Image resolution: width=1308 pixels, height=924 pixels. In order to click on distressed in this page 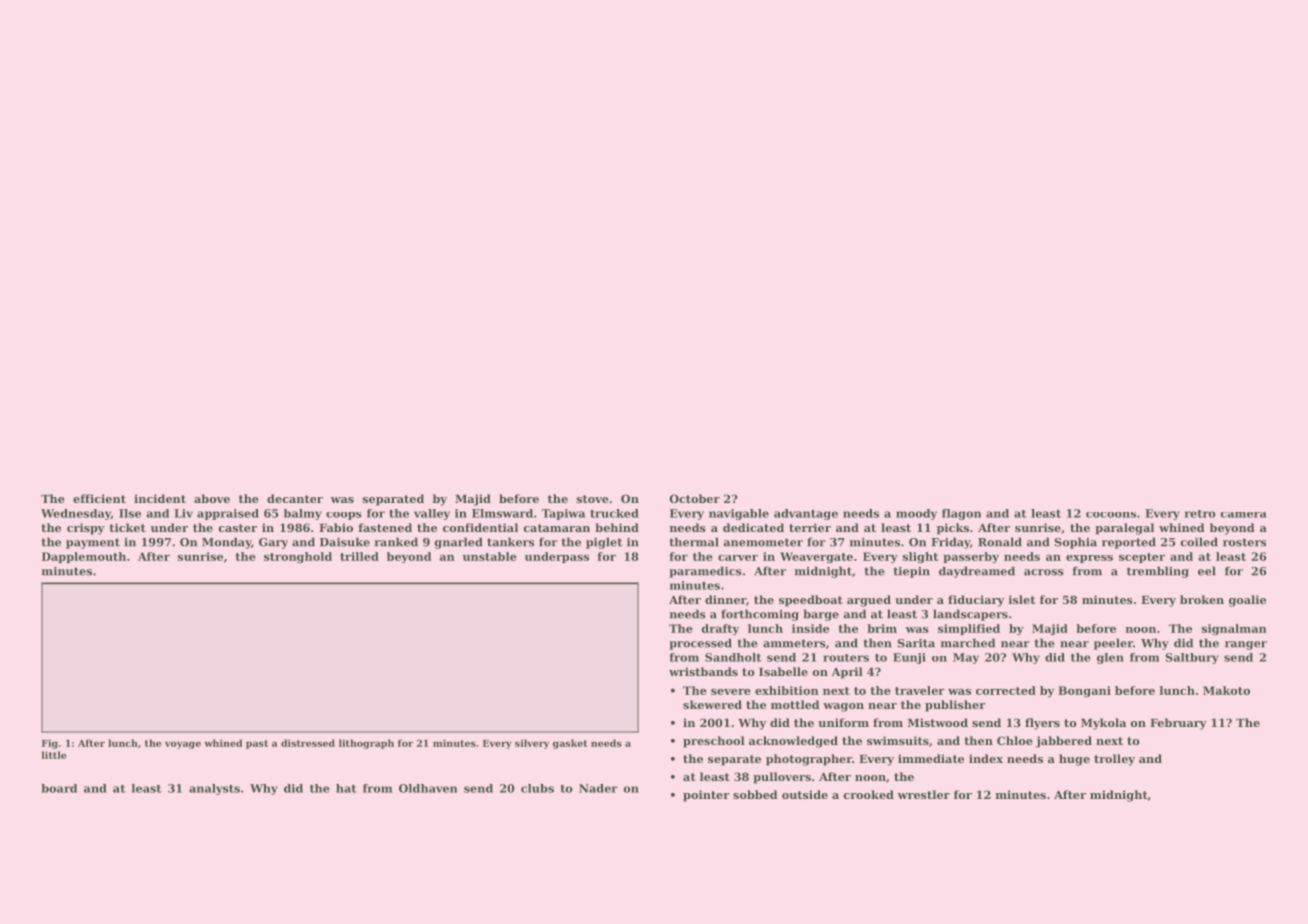, I will do `click(308, 743)`.
